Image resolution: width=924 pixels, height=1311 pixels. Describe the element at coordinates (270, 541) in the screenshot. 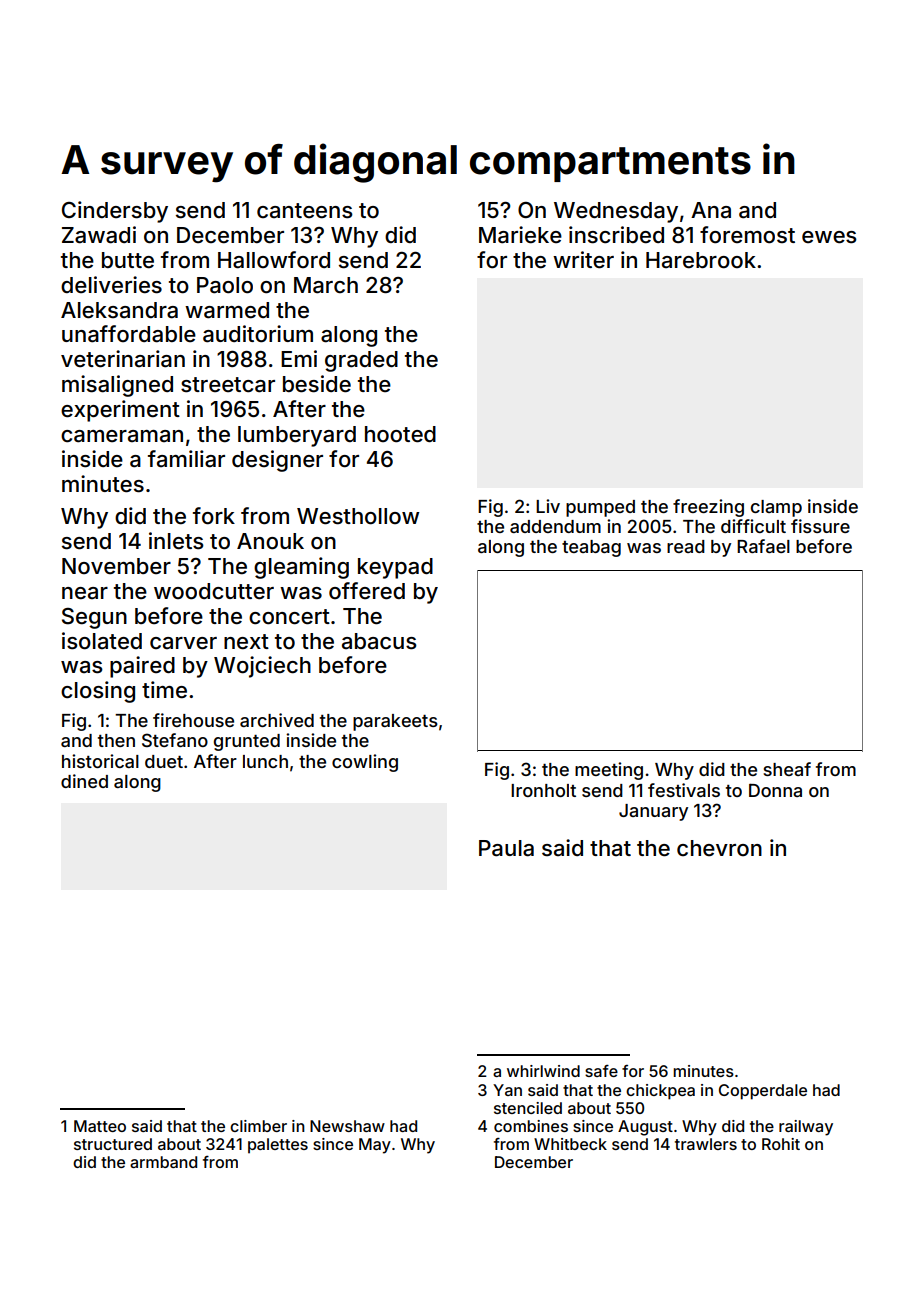

I see `Anouk` at that location.
